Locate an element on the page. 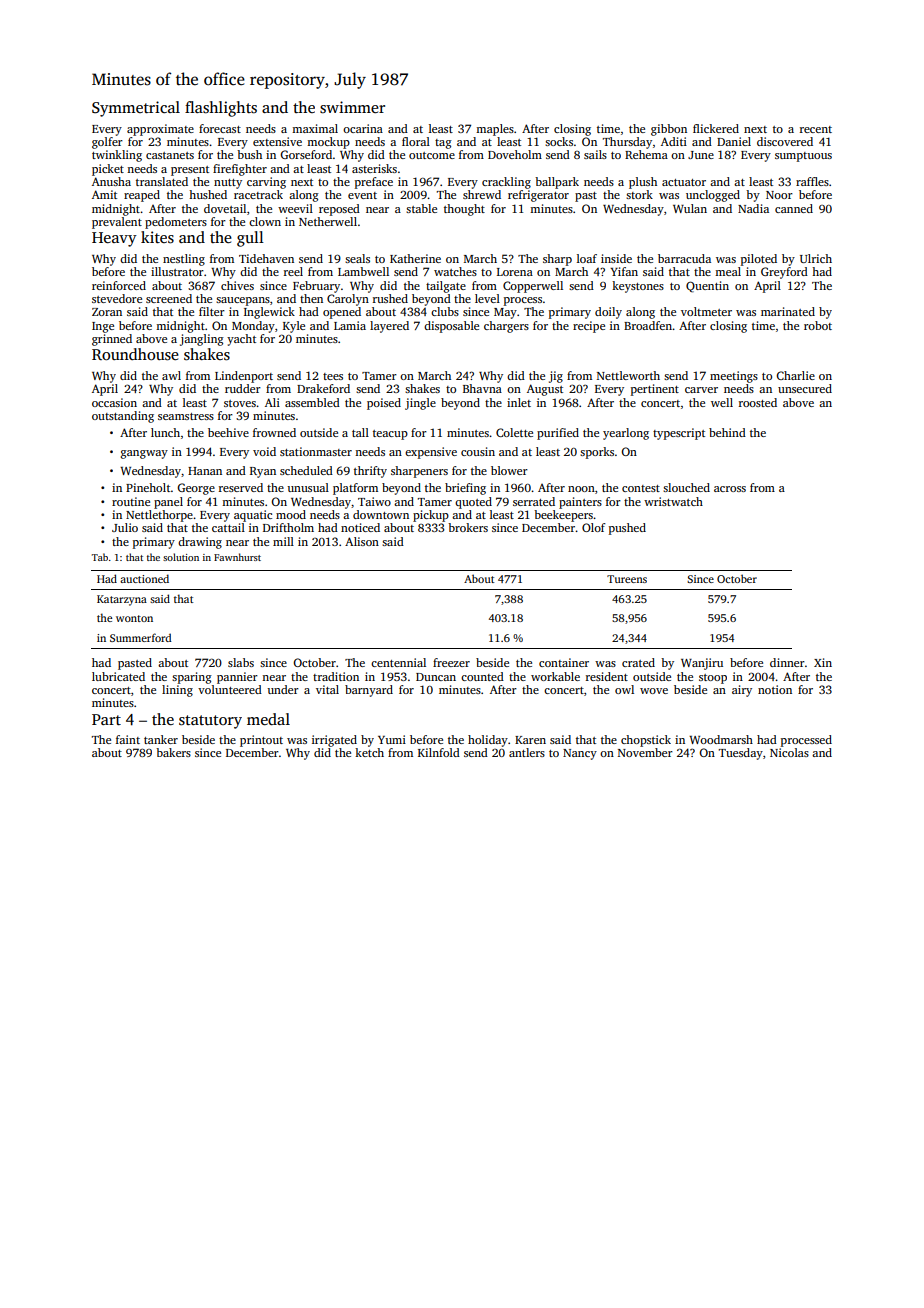  Olof is located at coordinates (594, 527).
